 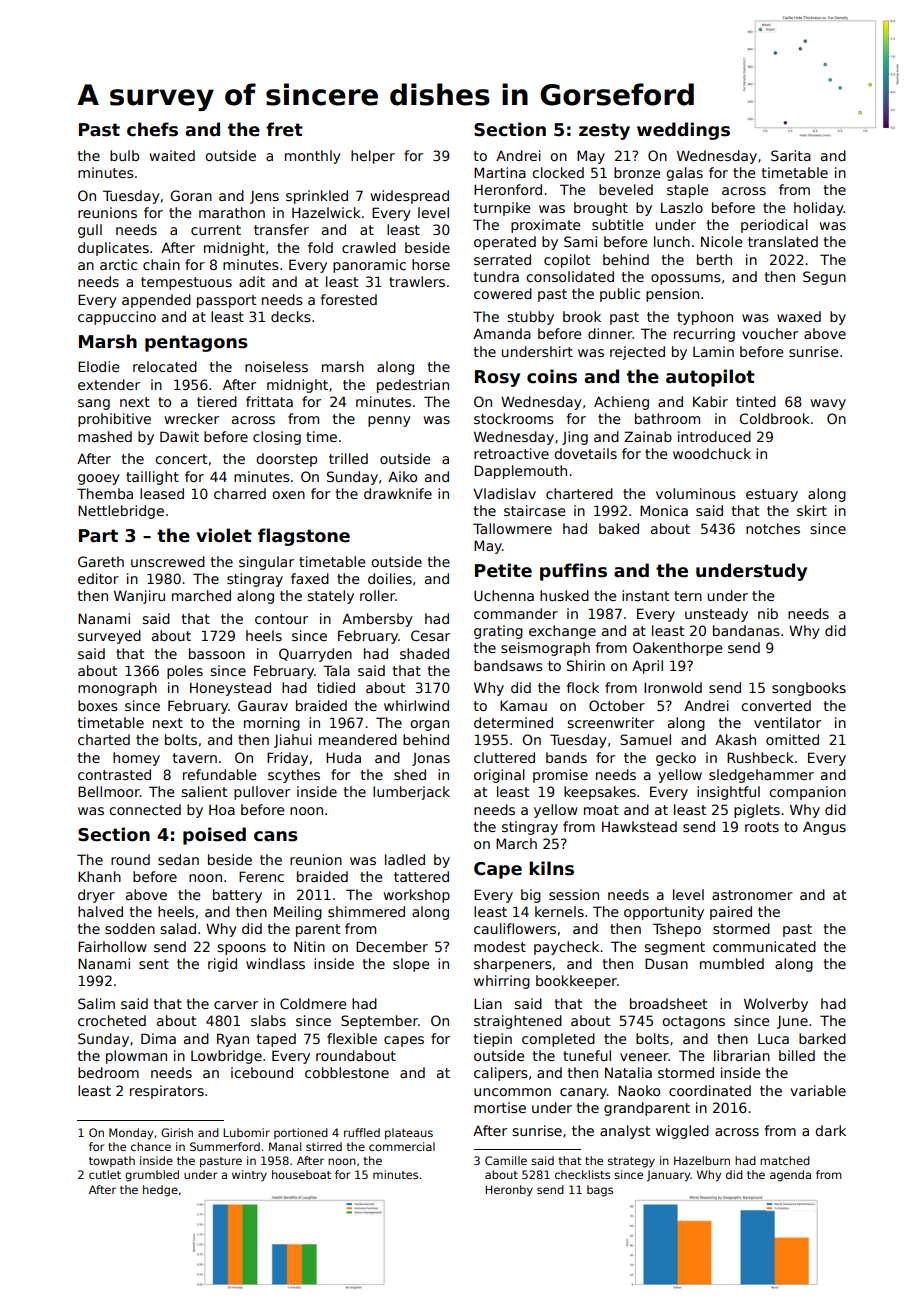 I want to click on Segun, so click(x=824, y=278).
